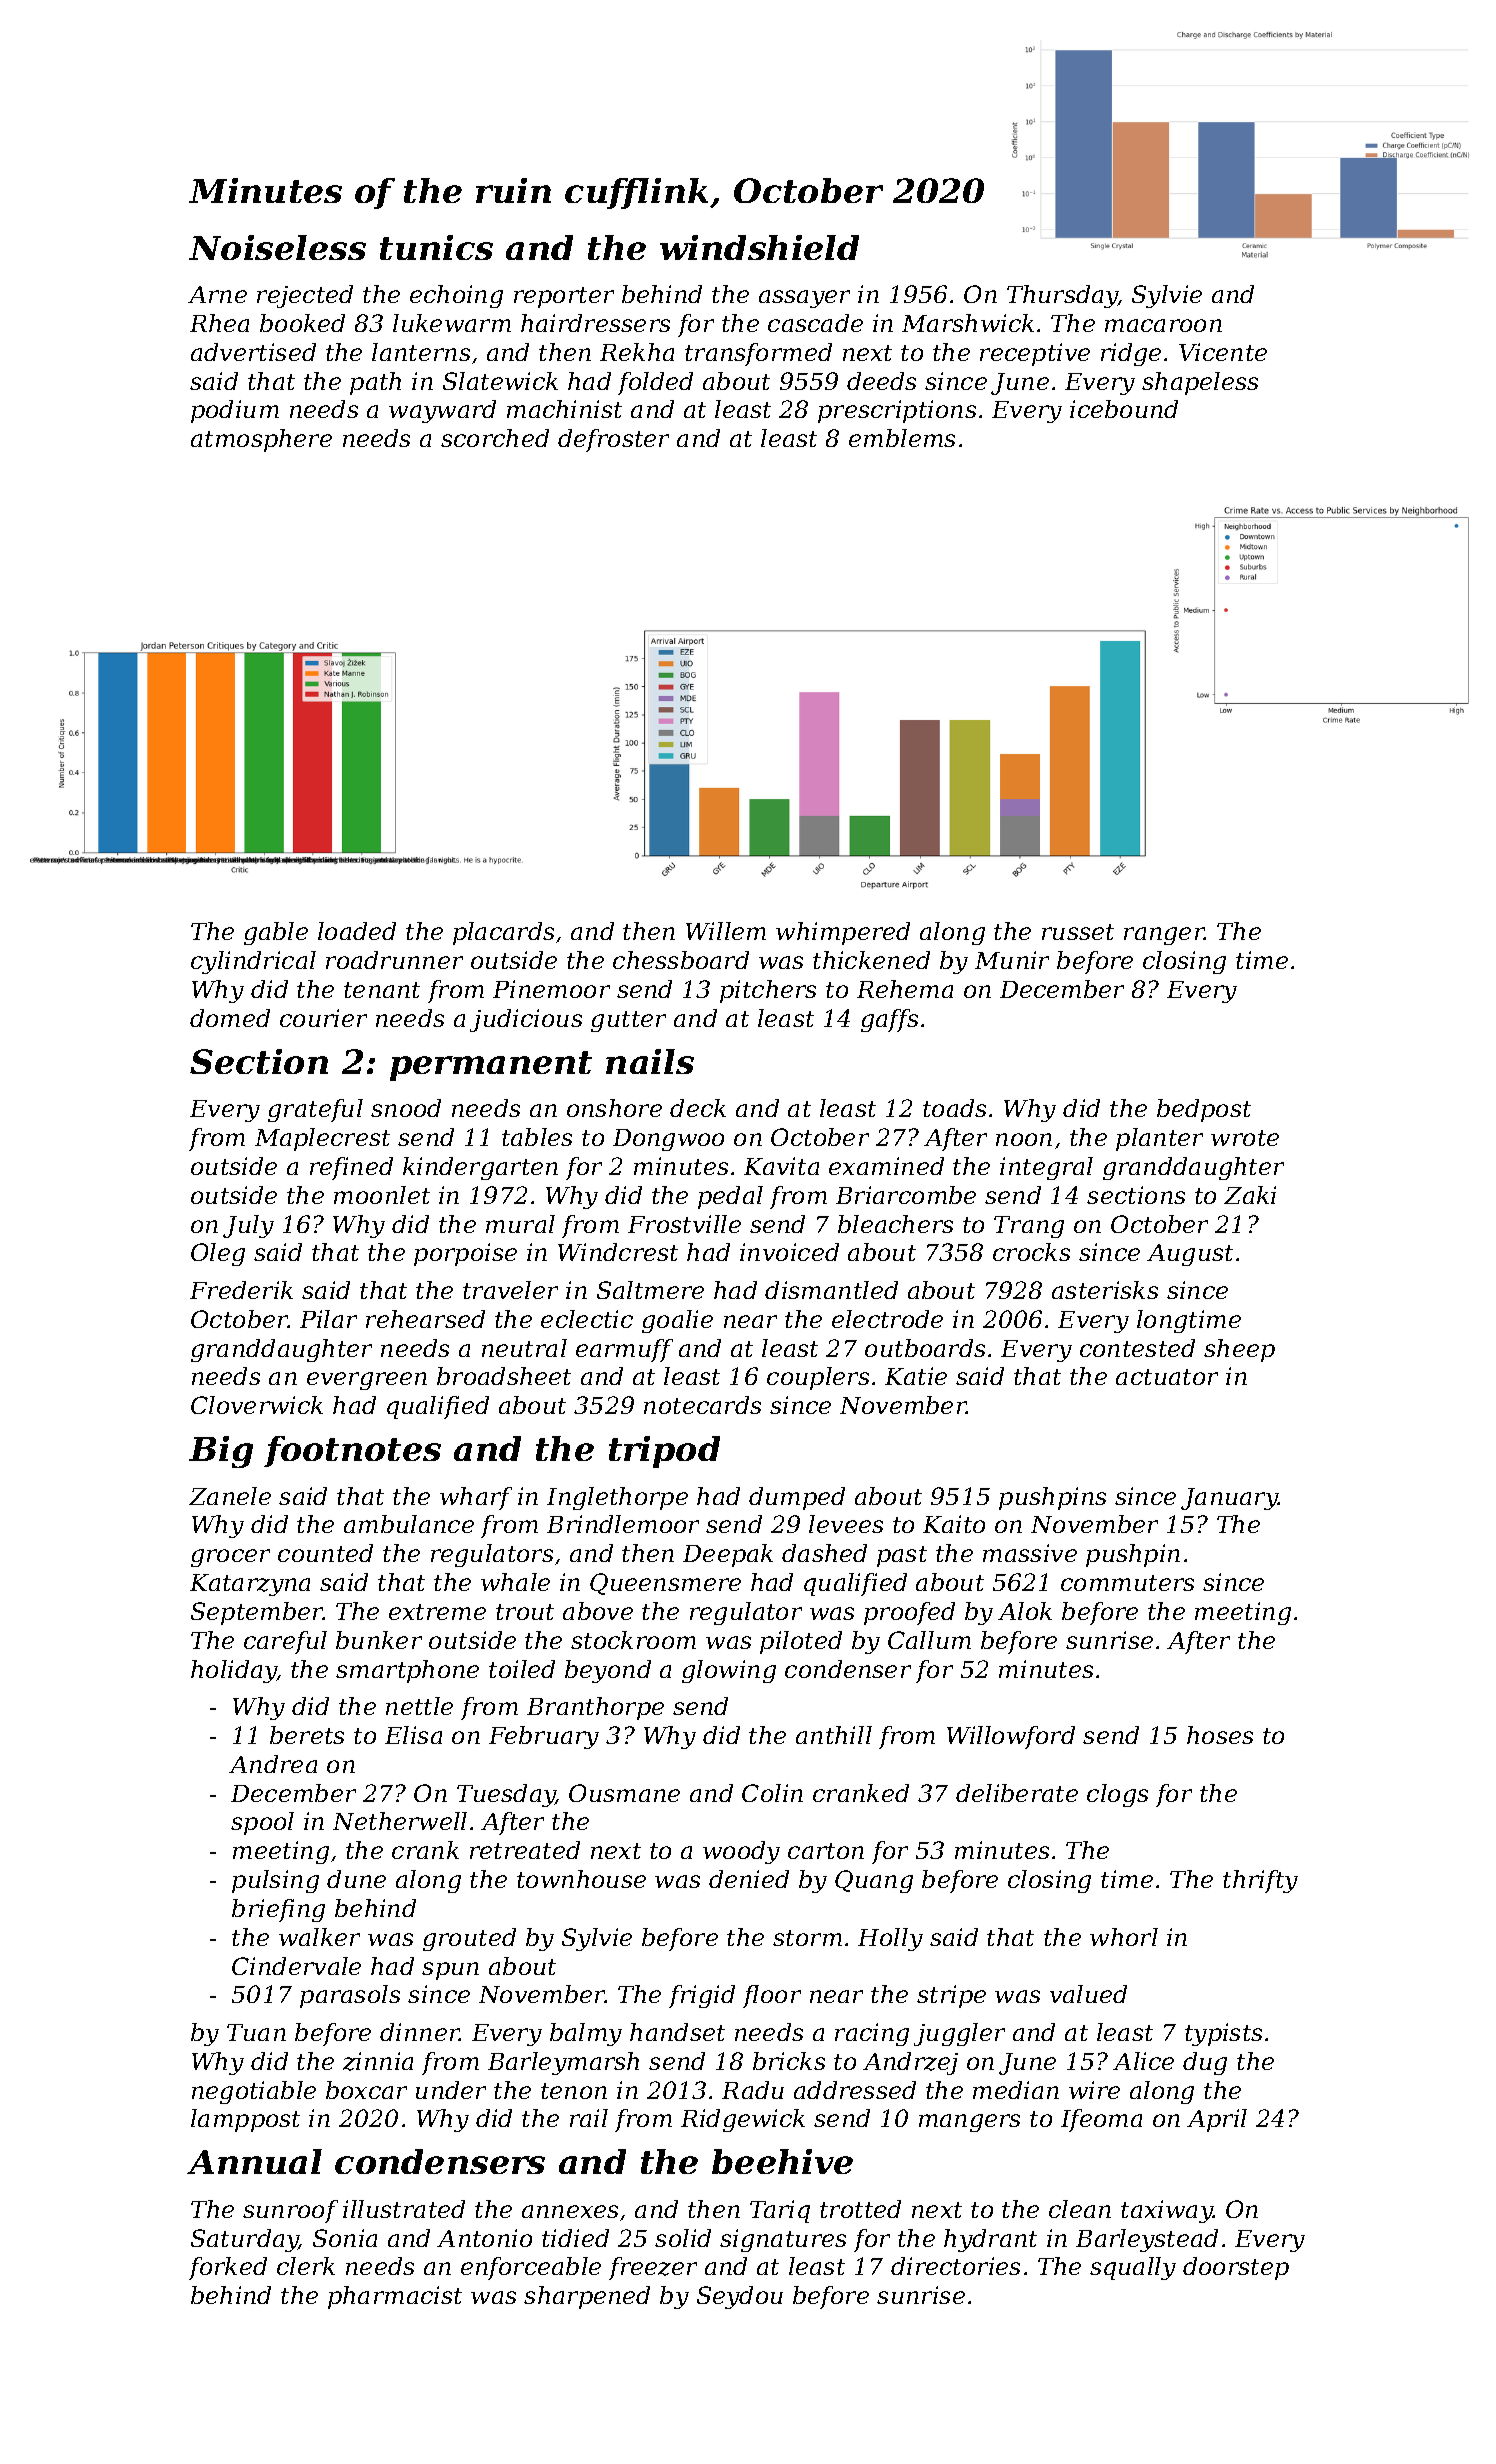  What do you see at coordinates (1078, 932) in the document?
I see `russet` at bounding box center [1078, 932].
